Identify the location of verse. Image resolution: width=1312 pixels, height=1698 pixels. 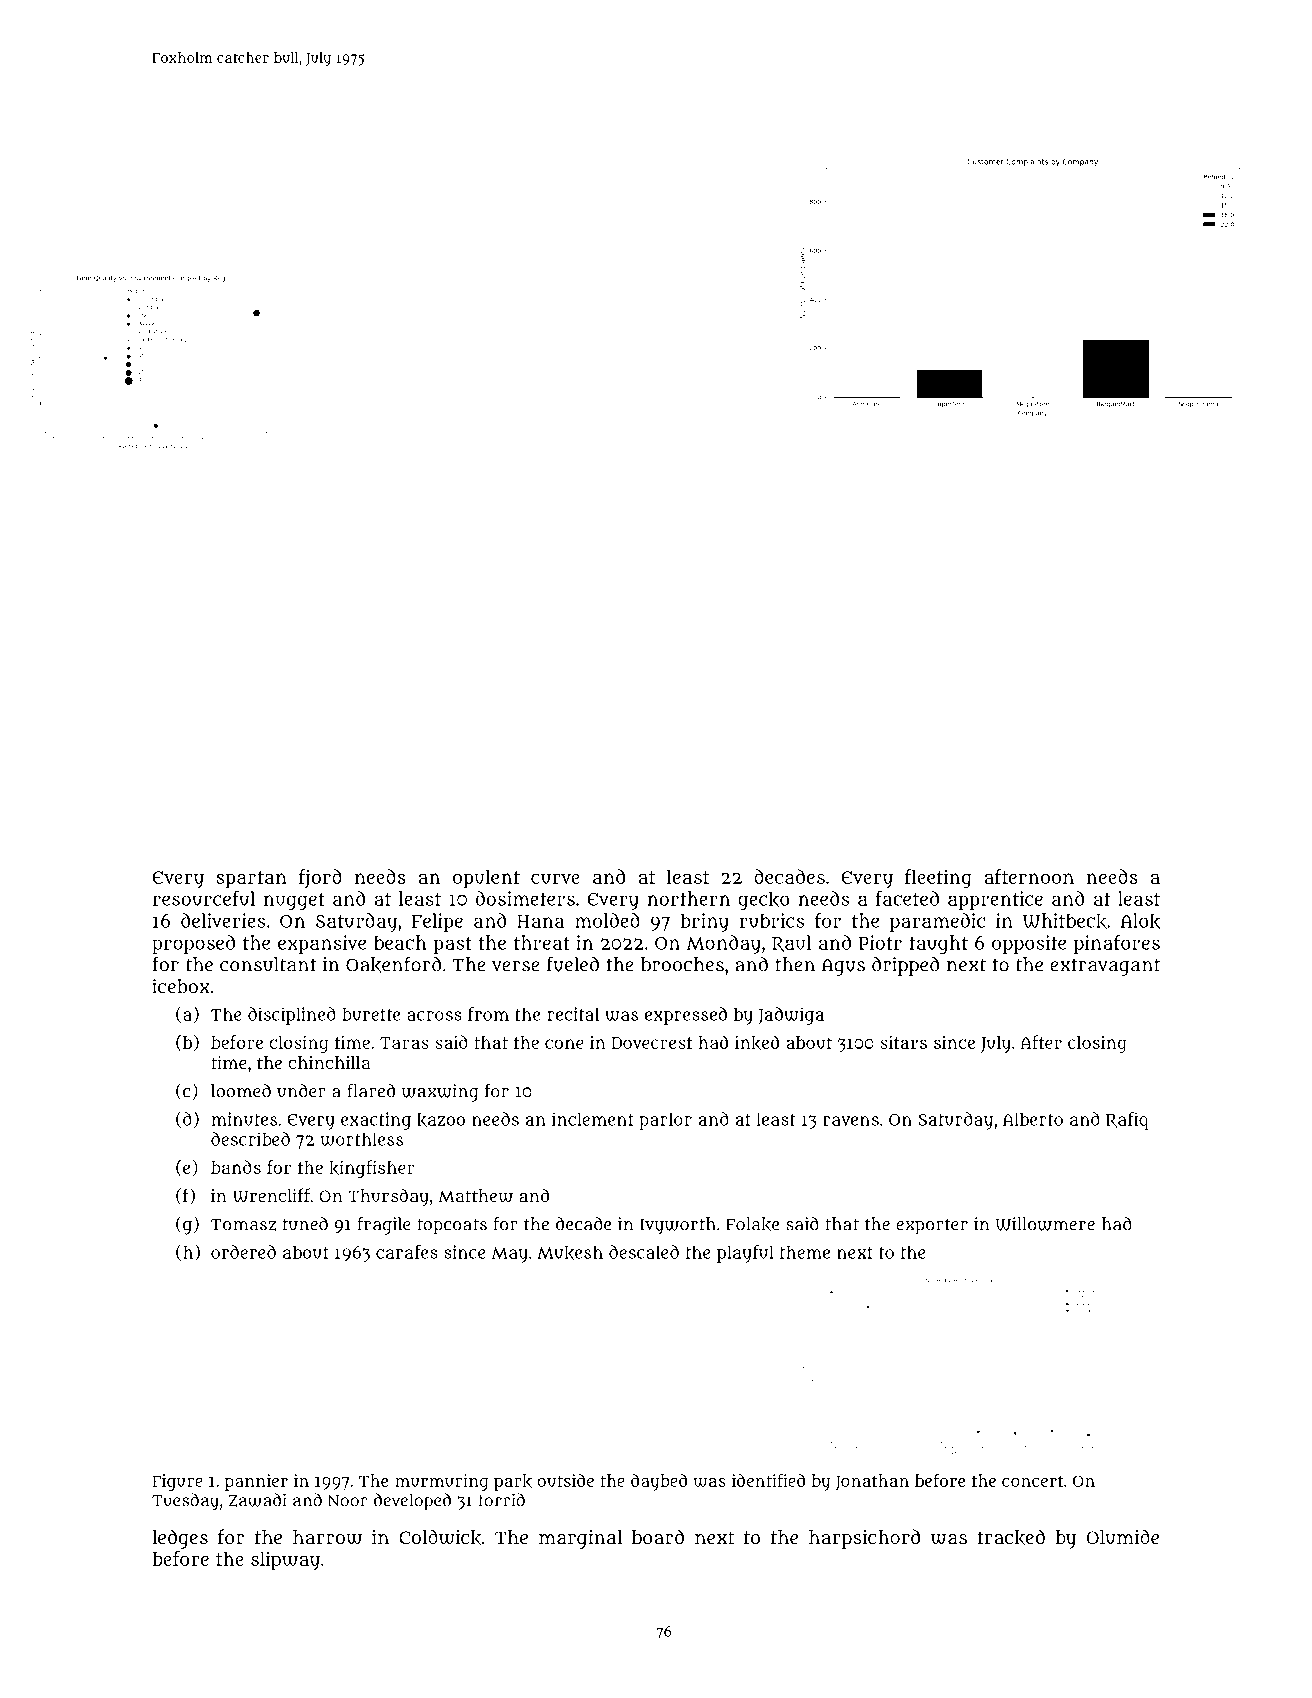
(516, 966).
